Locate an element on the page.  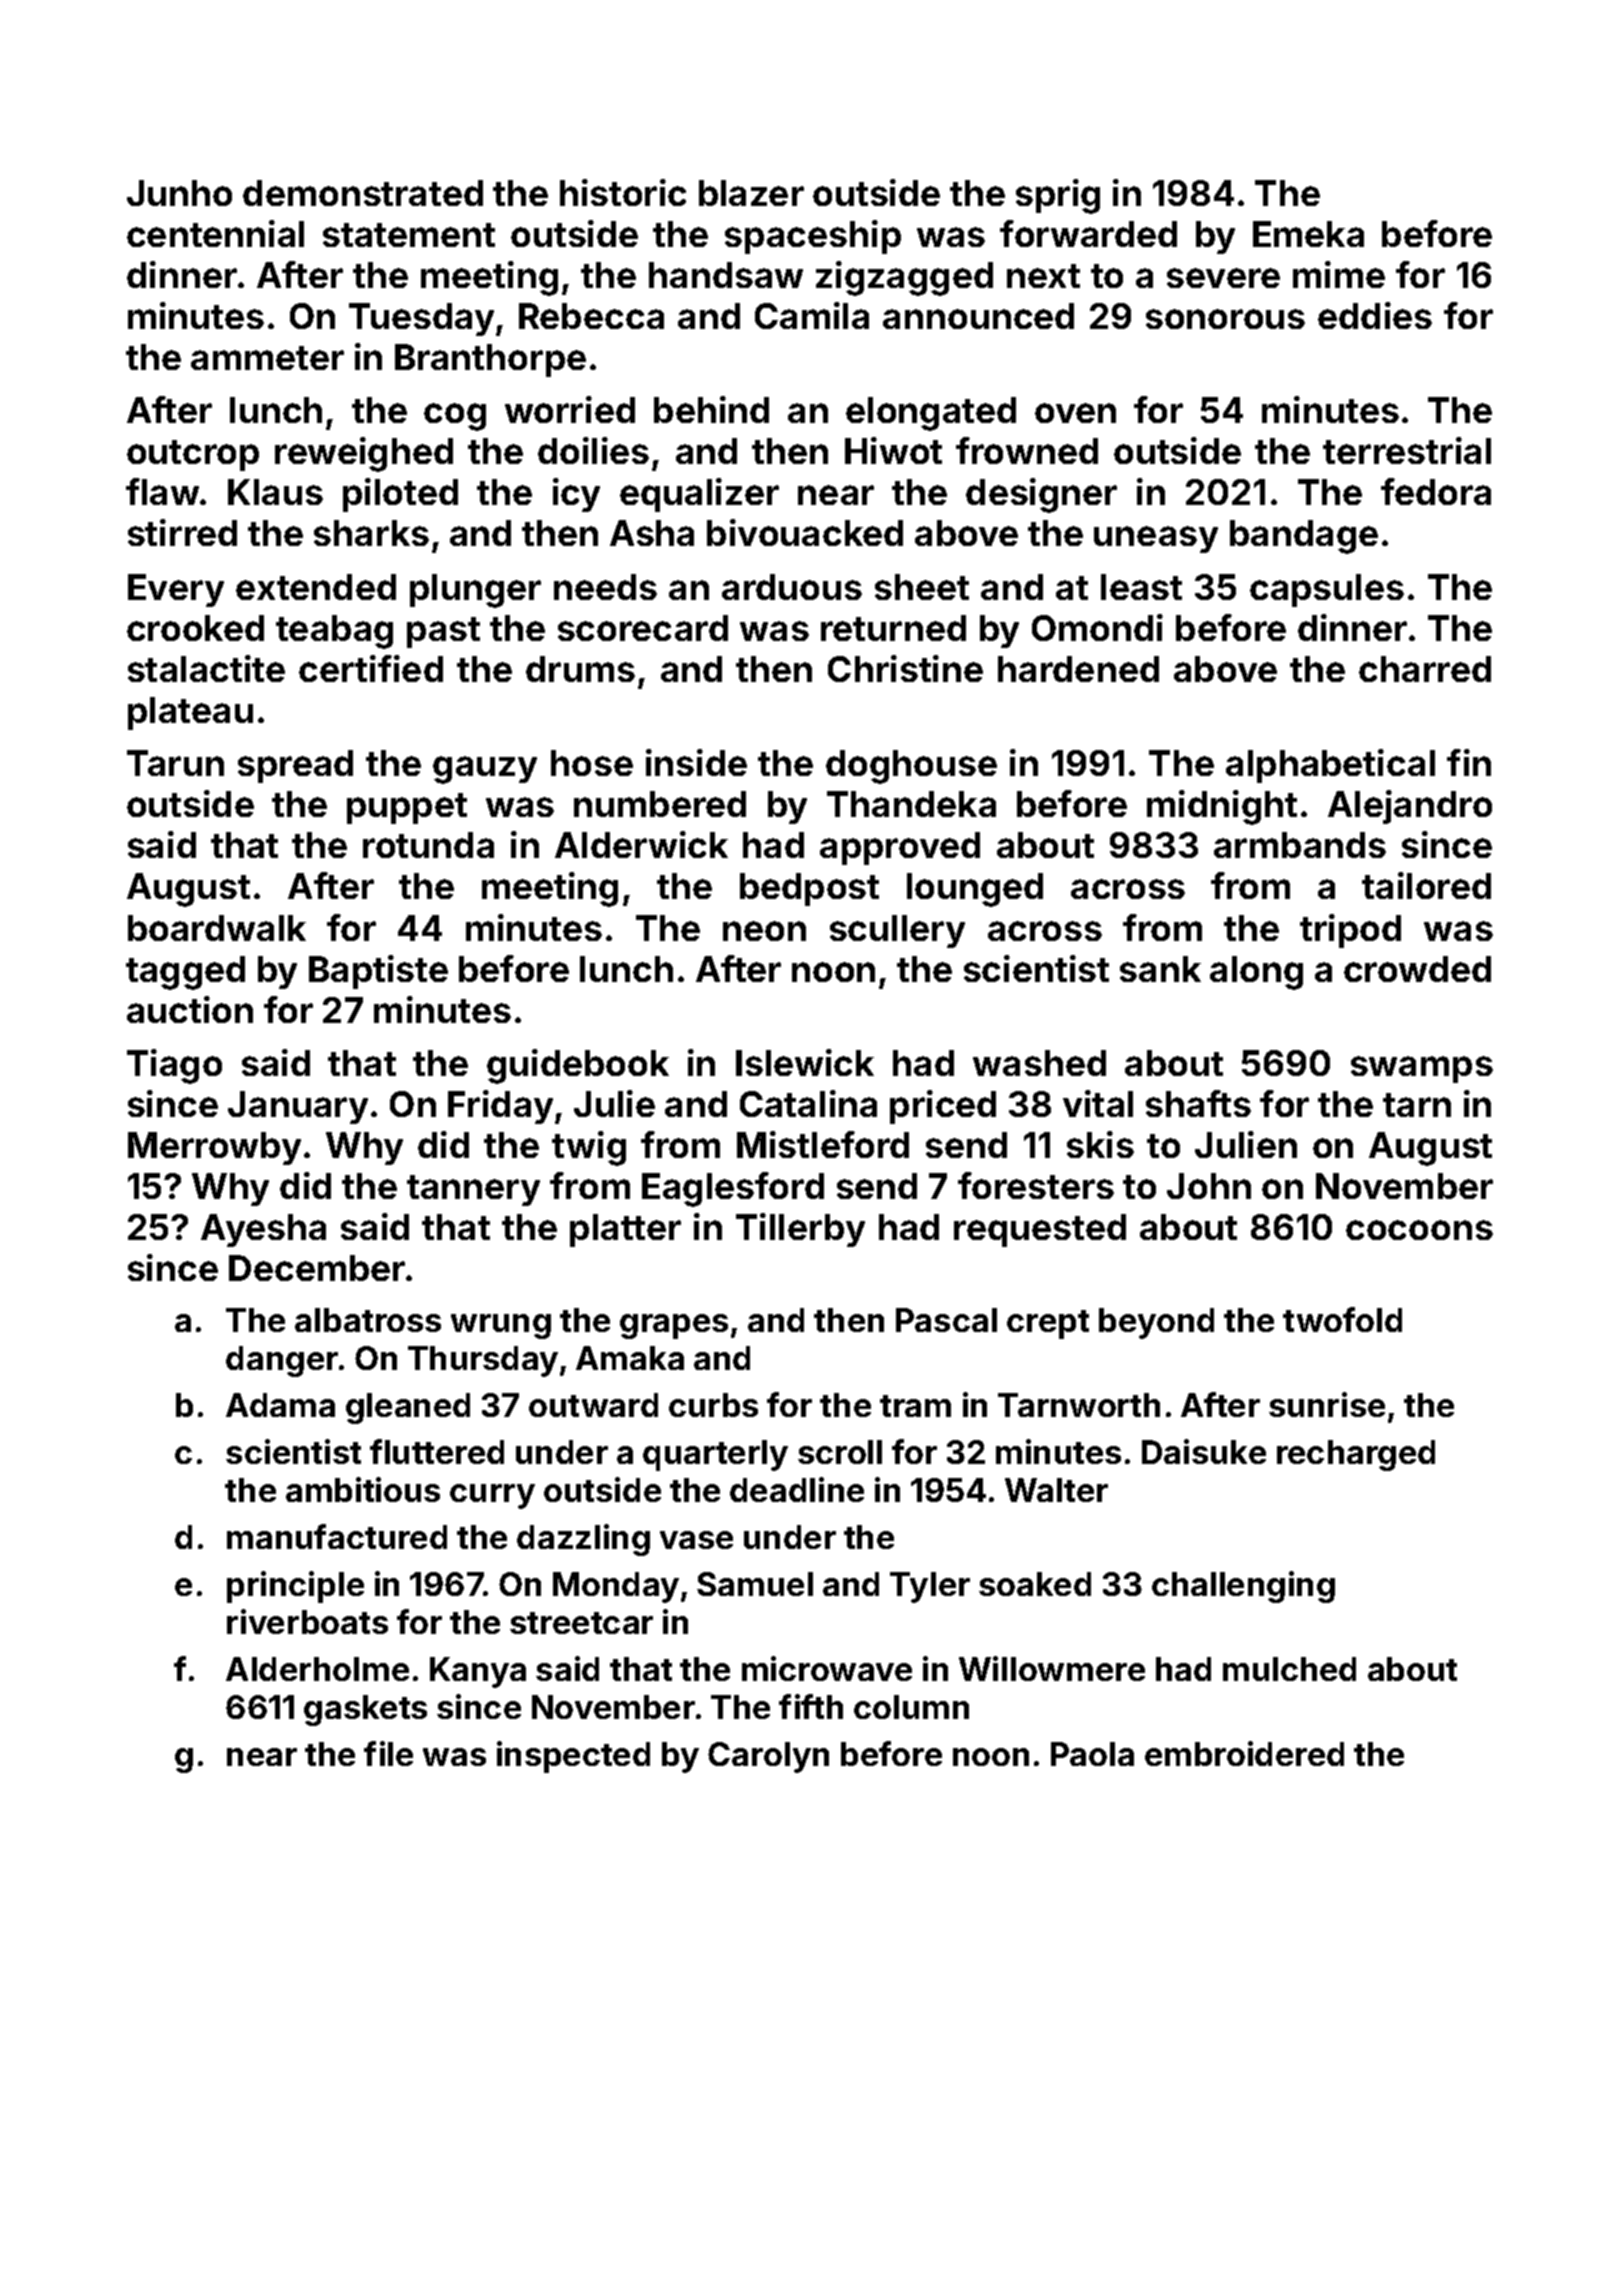
gleaned is located at coordinates (408, 1408).
